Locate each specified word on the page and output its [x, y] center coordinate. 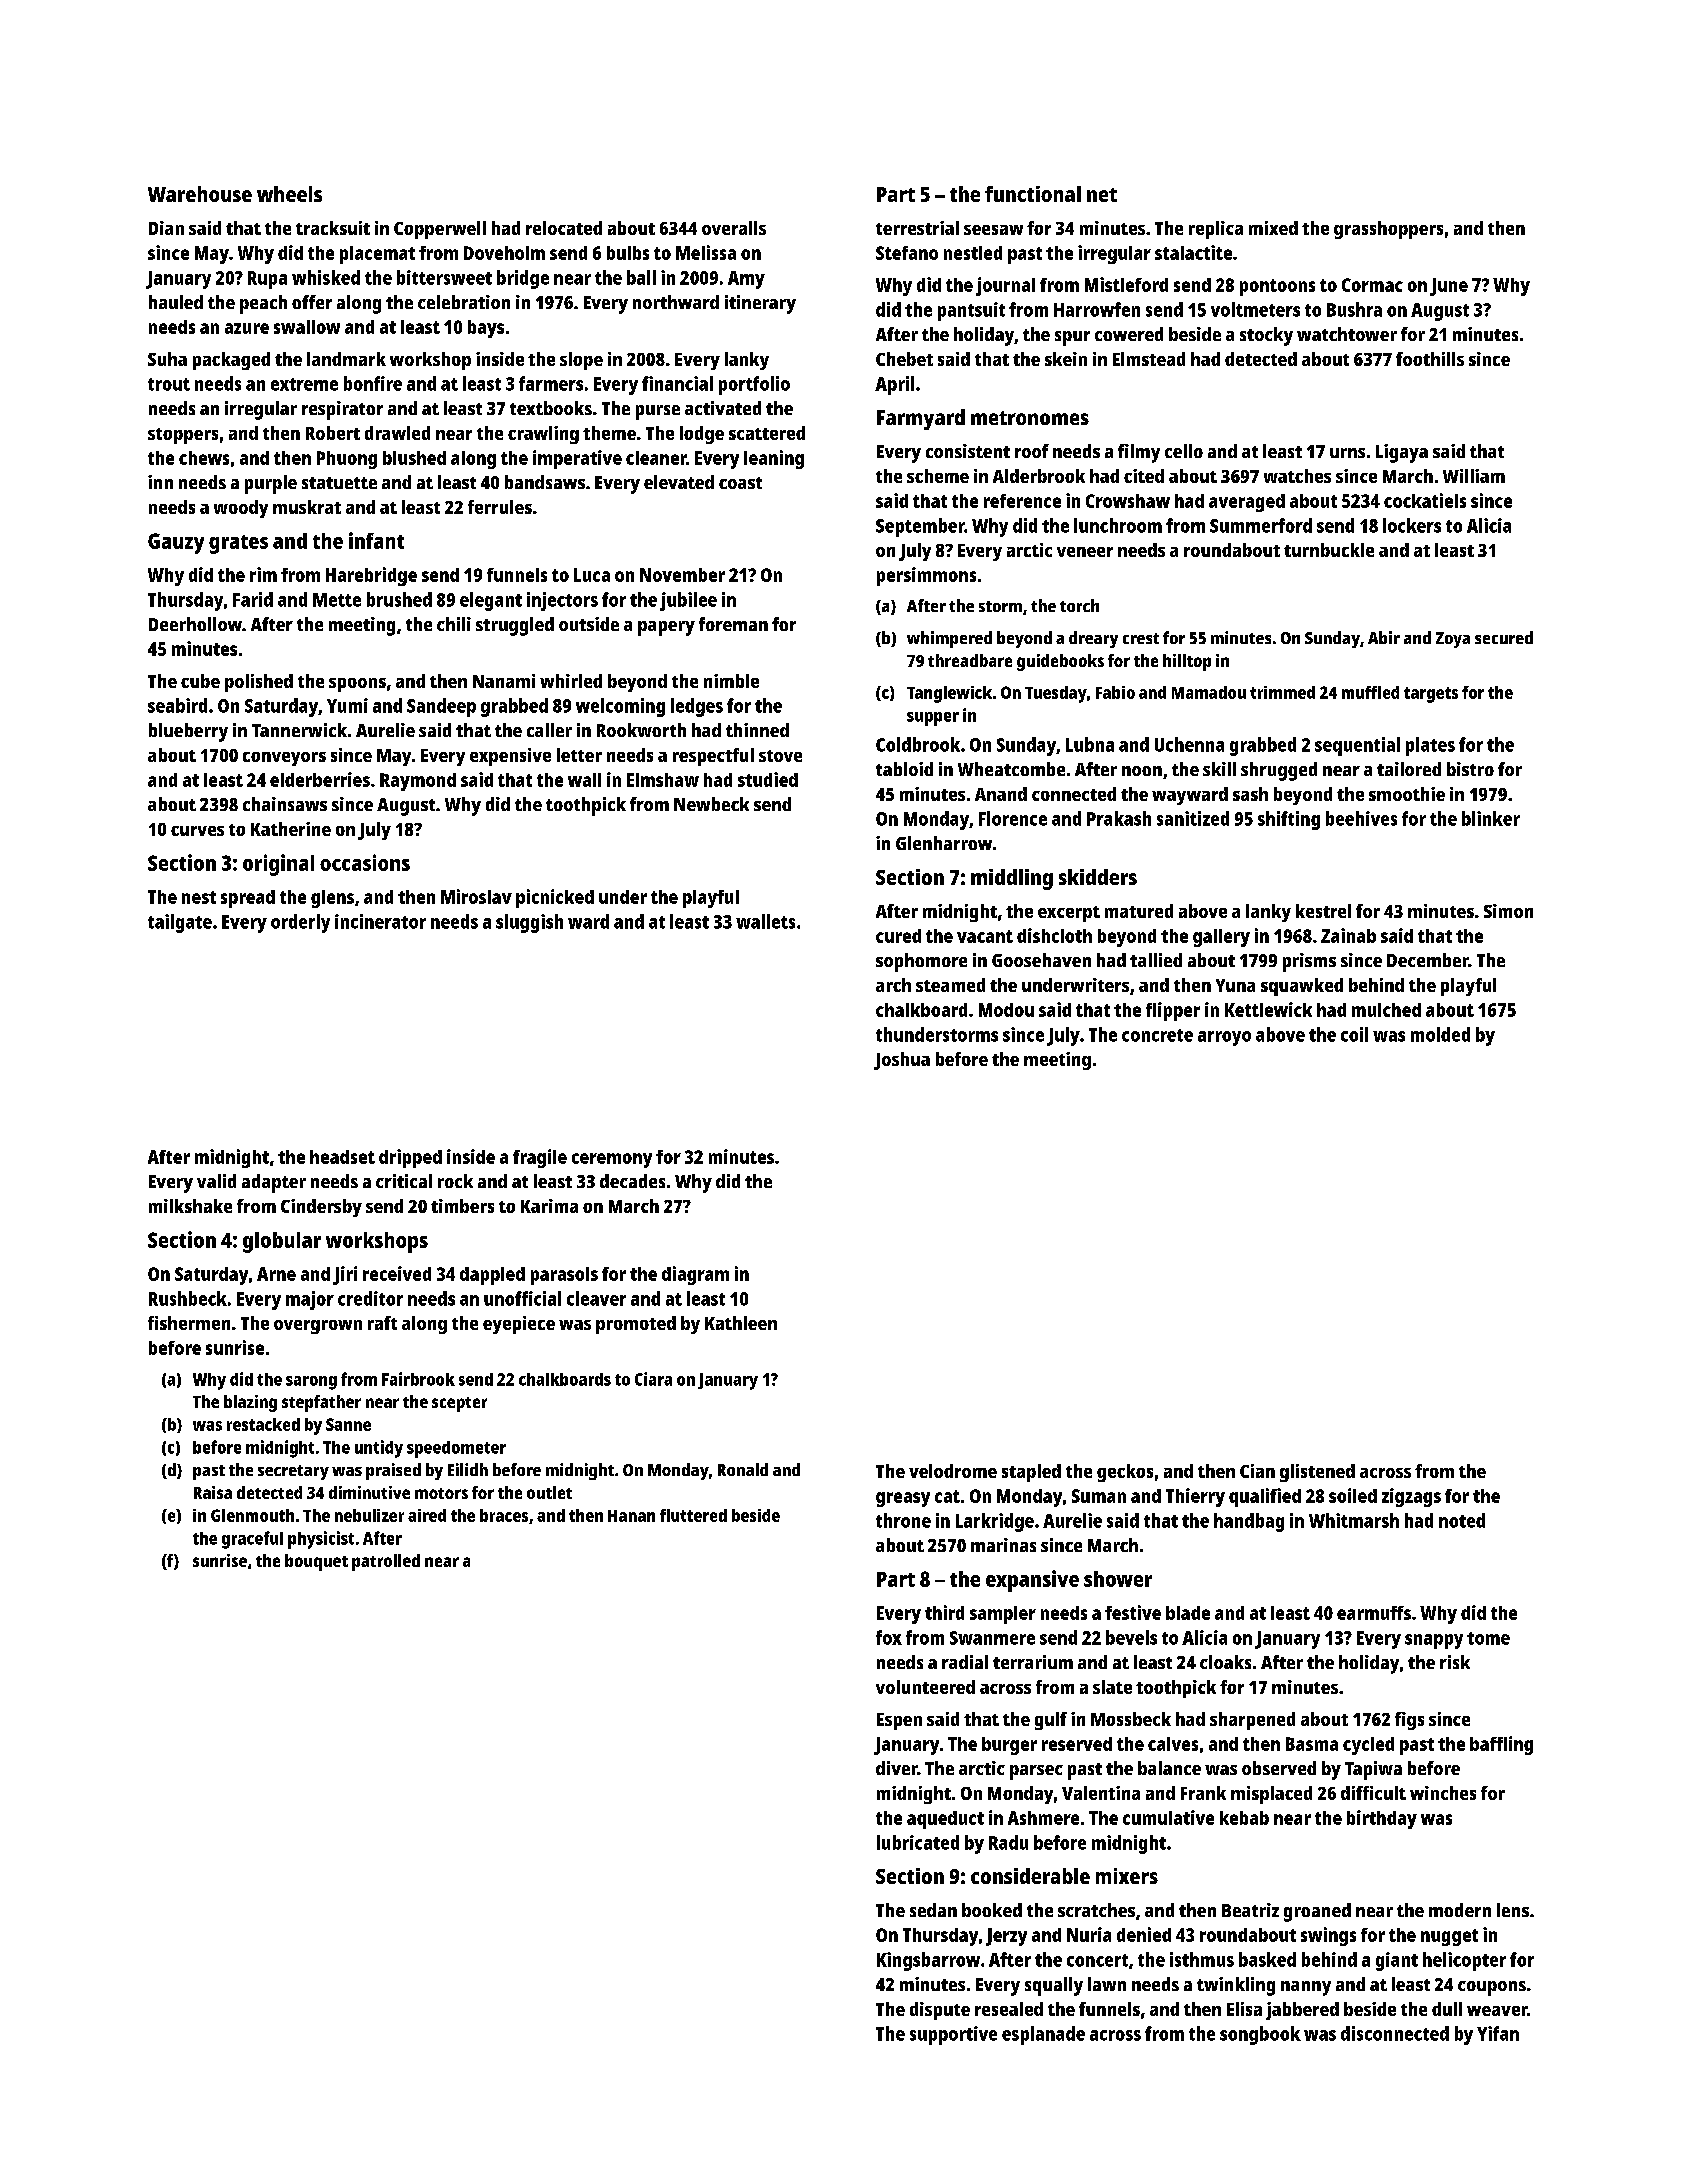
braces [504, 1515]
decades [632, 1181]
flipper [1173, 1011]
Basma [1312, 1744]
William [1474, 476]
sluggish [529, 923]
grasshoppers [1388, 230]
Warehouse [200, 194]
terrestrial [917, 228]
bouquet [316, 1562]
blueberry [188, 732]
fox [889, 1637]
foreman [733, 624]
